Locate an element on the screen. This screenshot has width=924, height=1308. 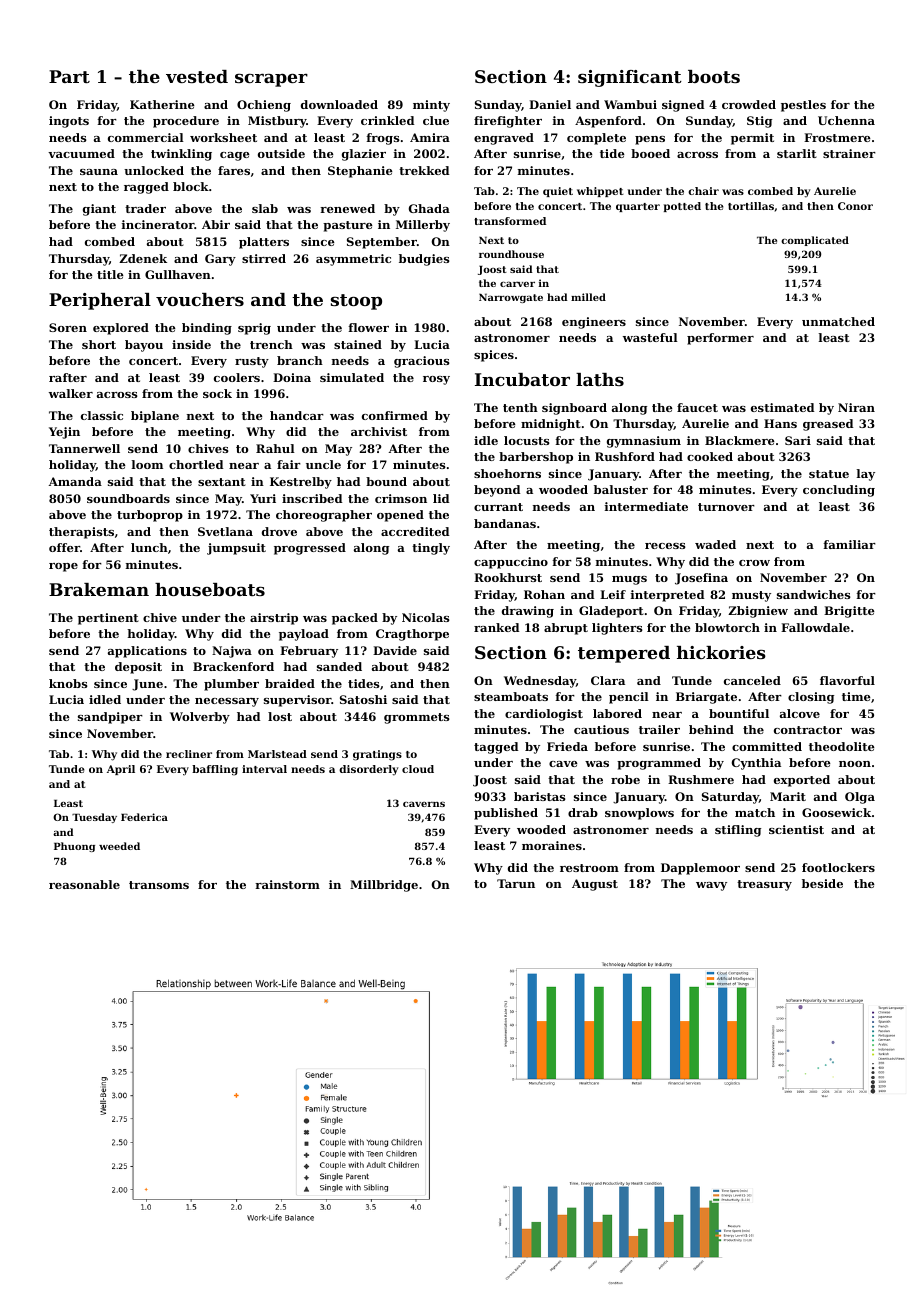
Daniel is located at coordinates (550, 104).
